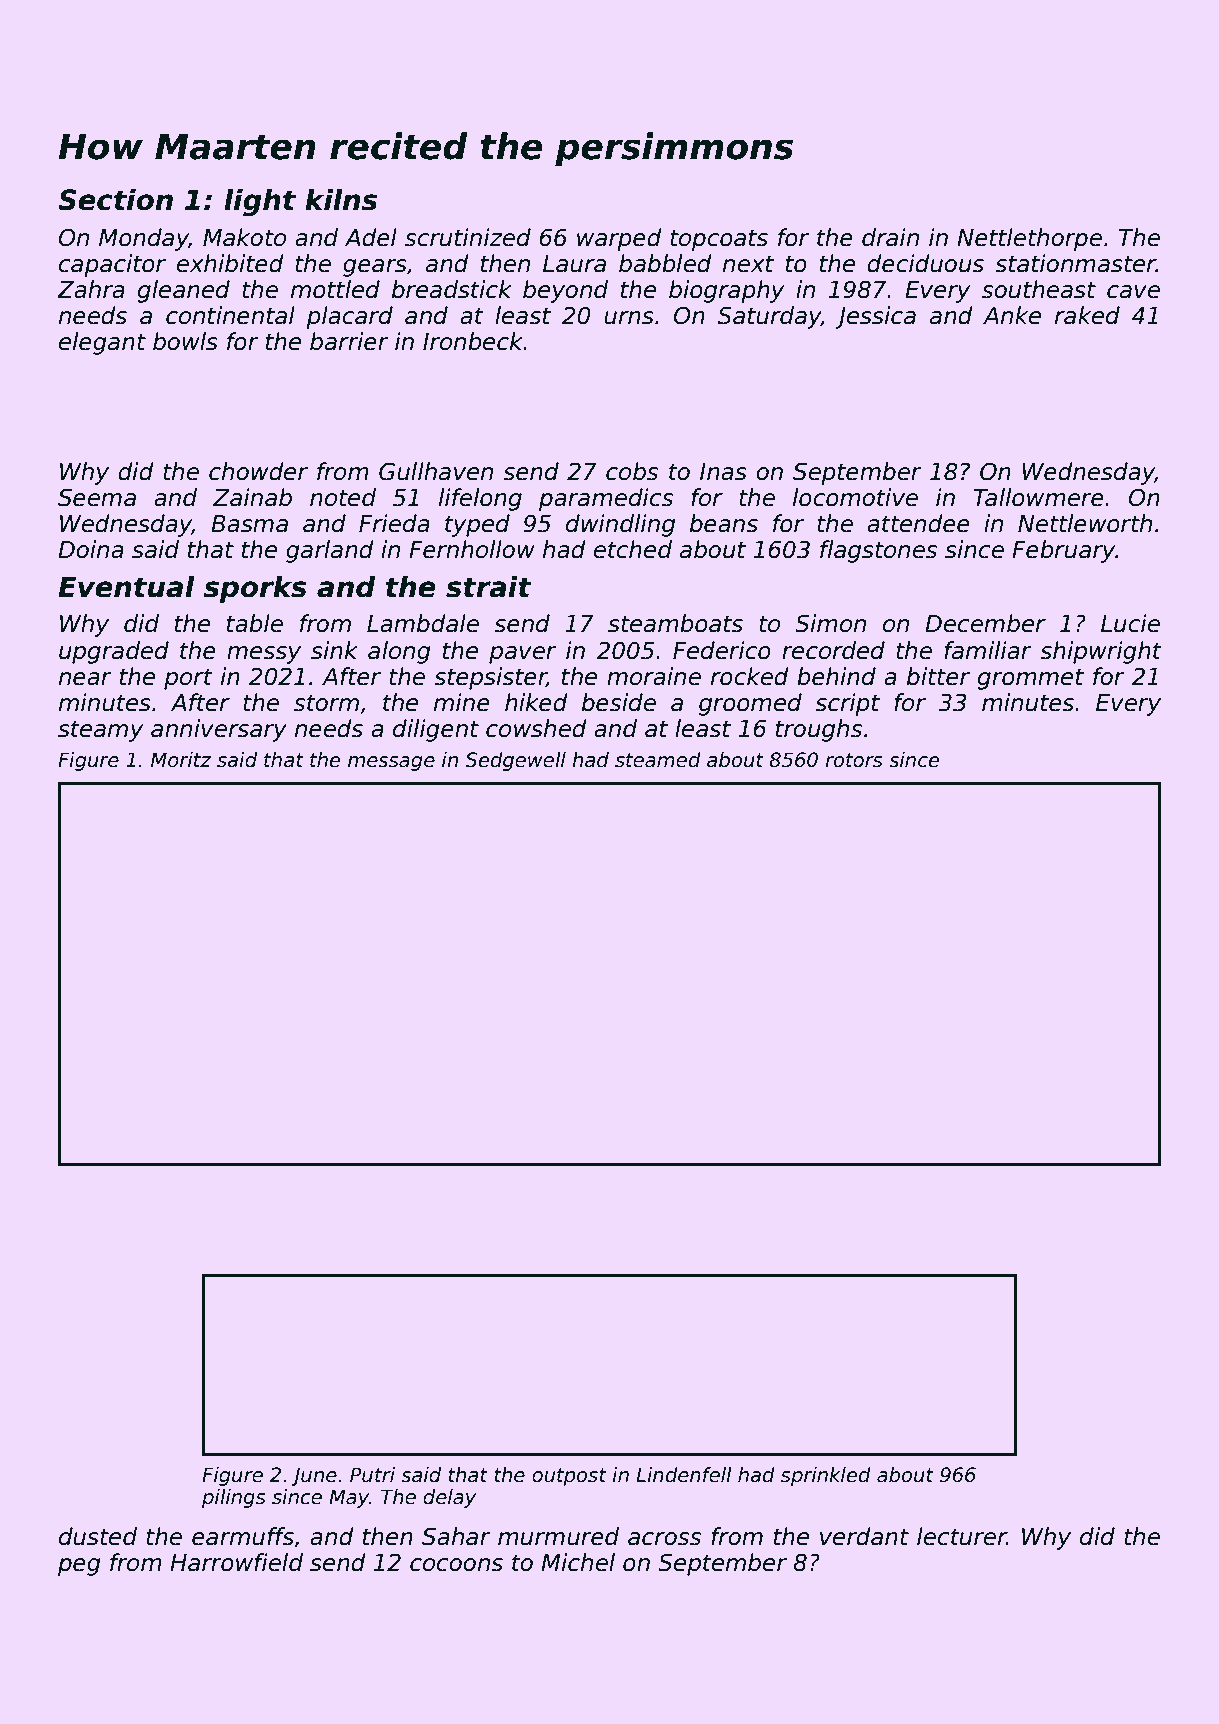 The width and height of the document is (1219, 1724). Describe the element at coordinates (962, 1536) in the document. I see `lecturer` at that location.
